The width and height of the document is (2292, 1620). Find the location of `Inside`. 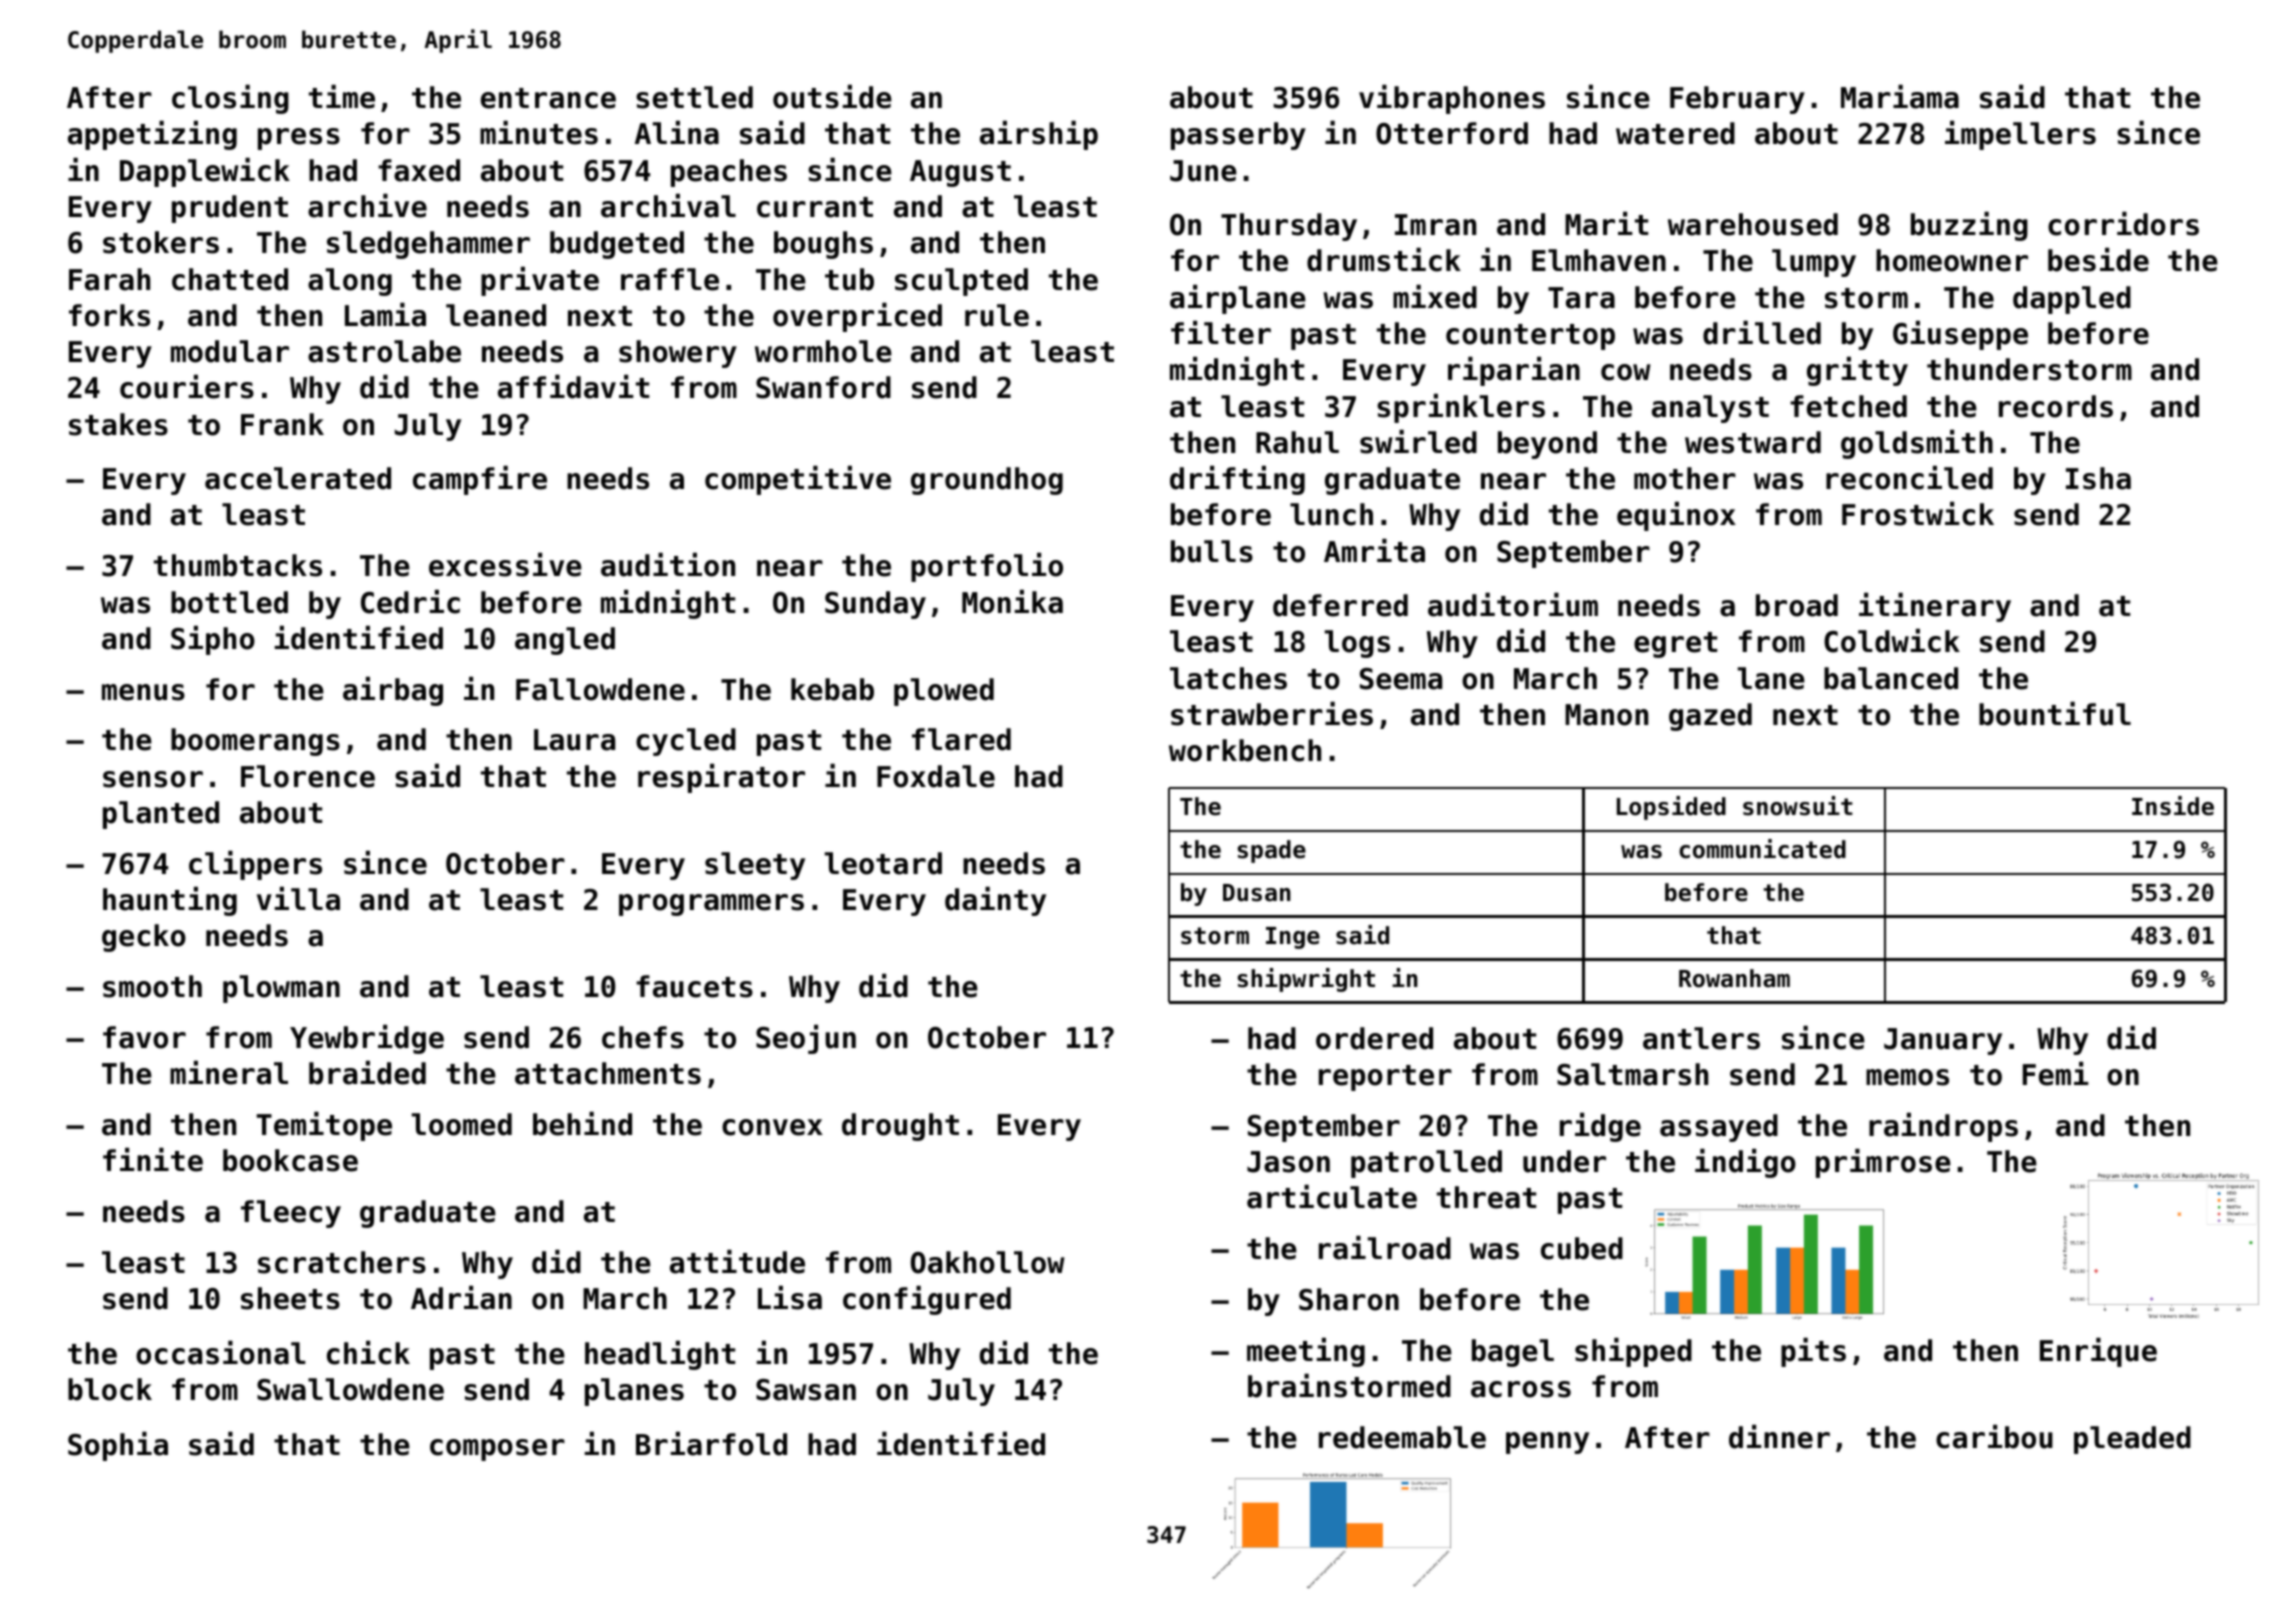

Inside is located at coordinates (2173, 806).
